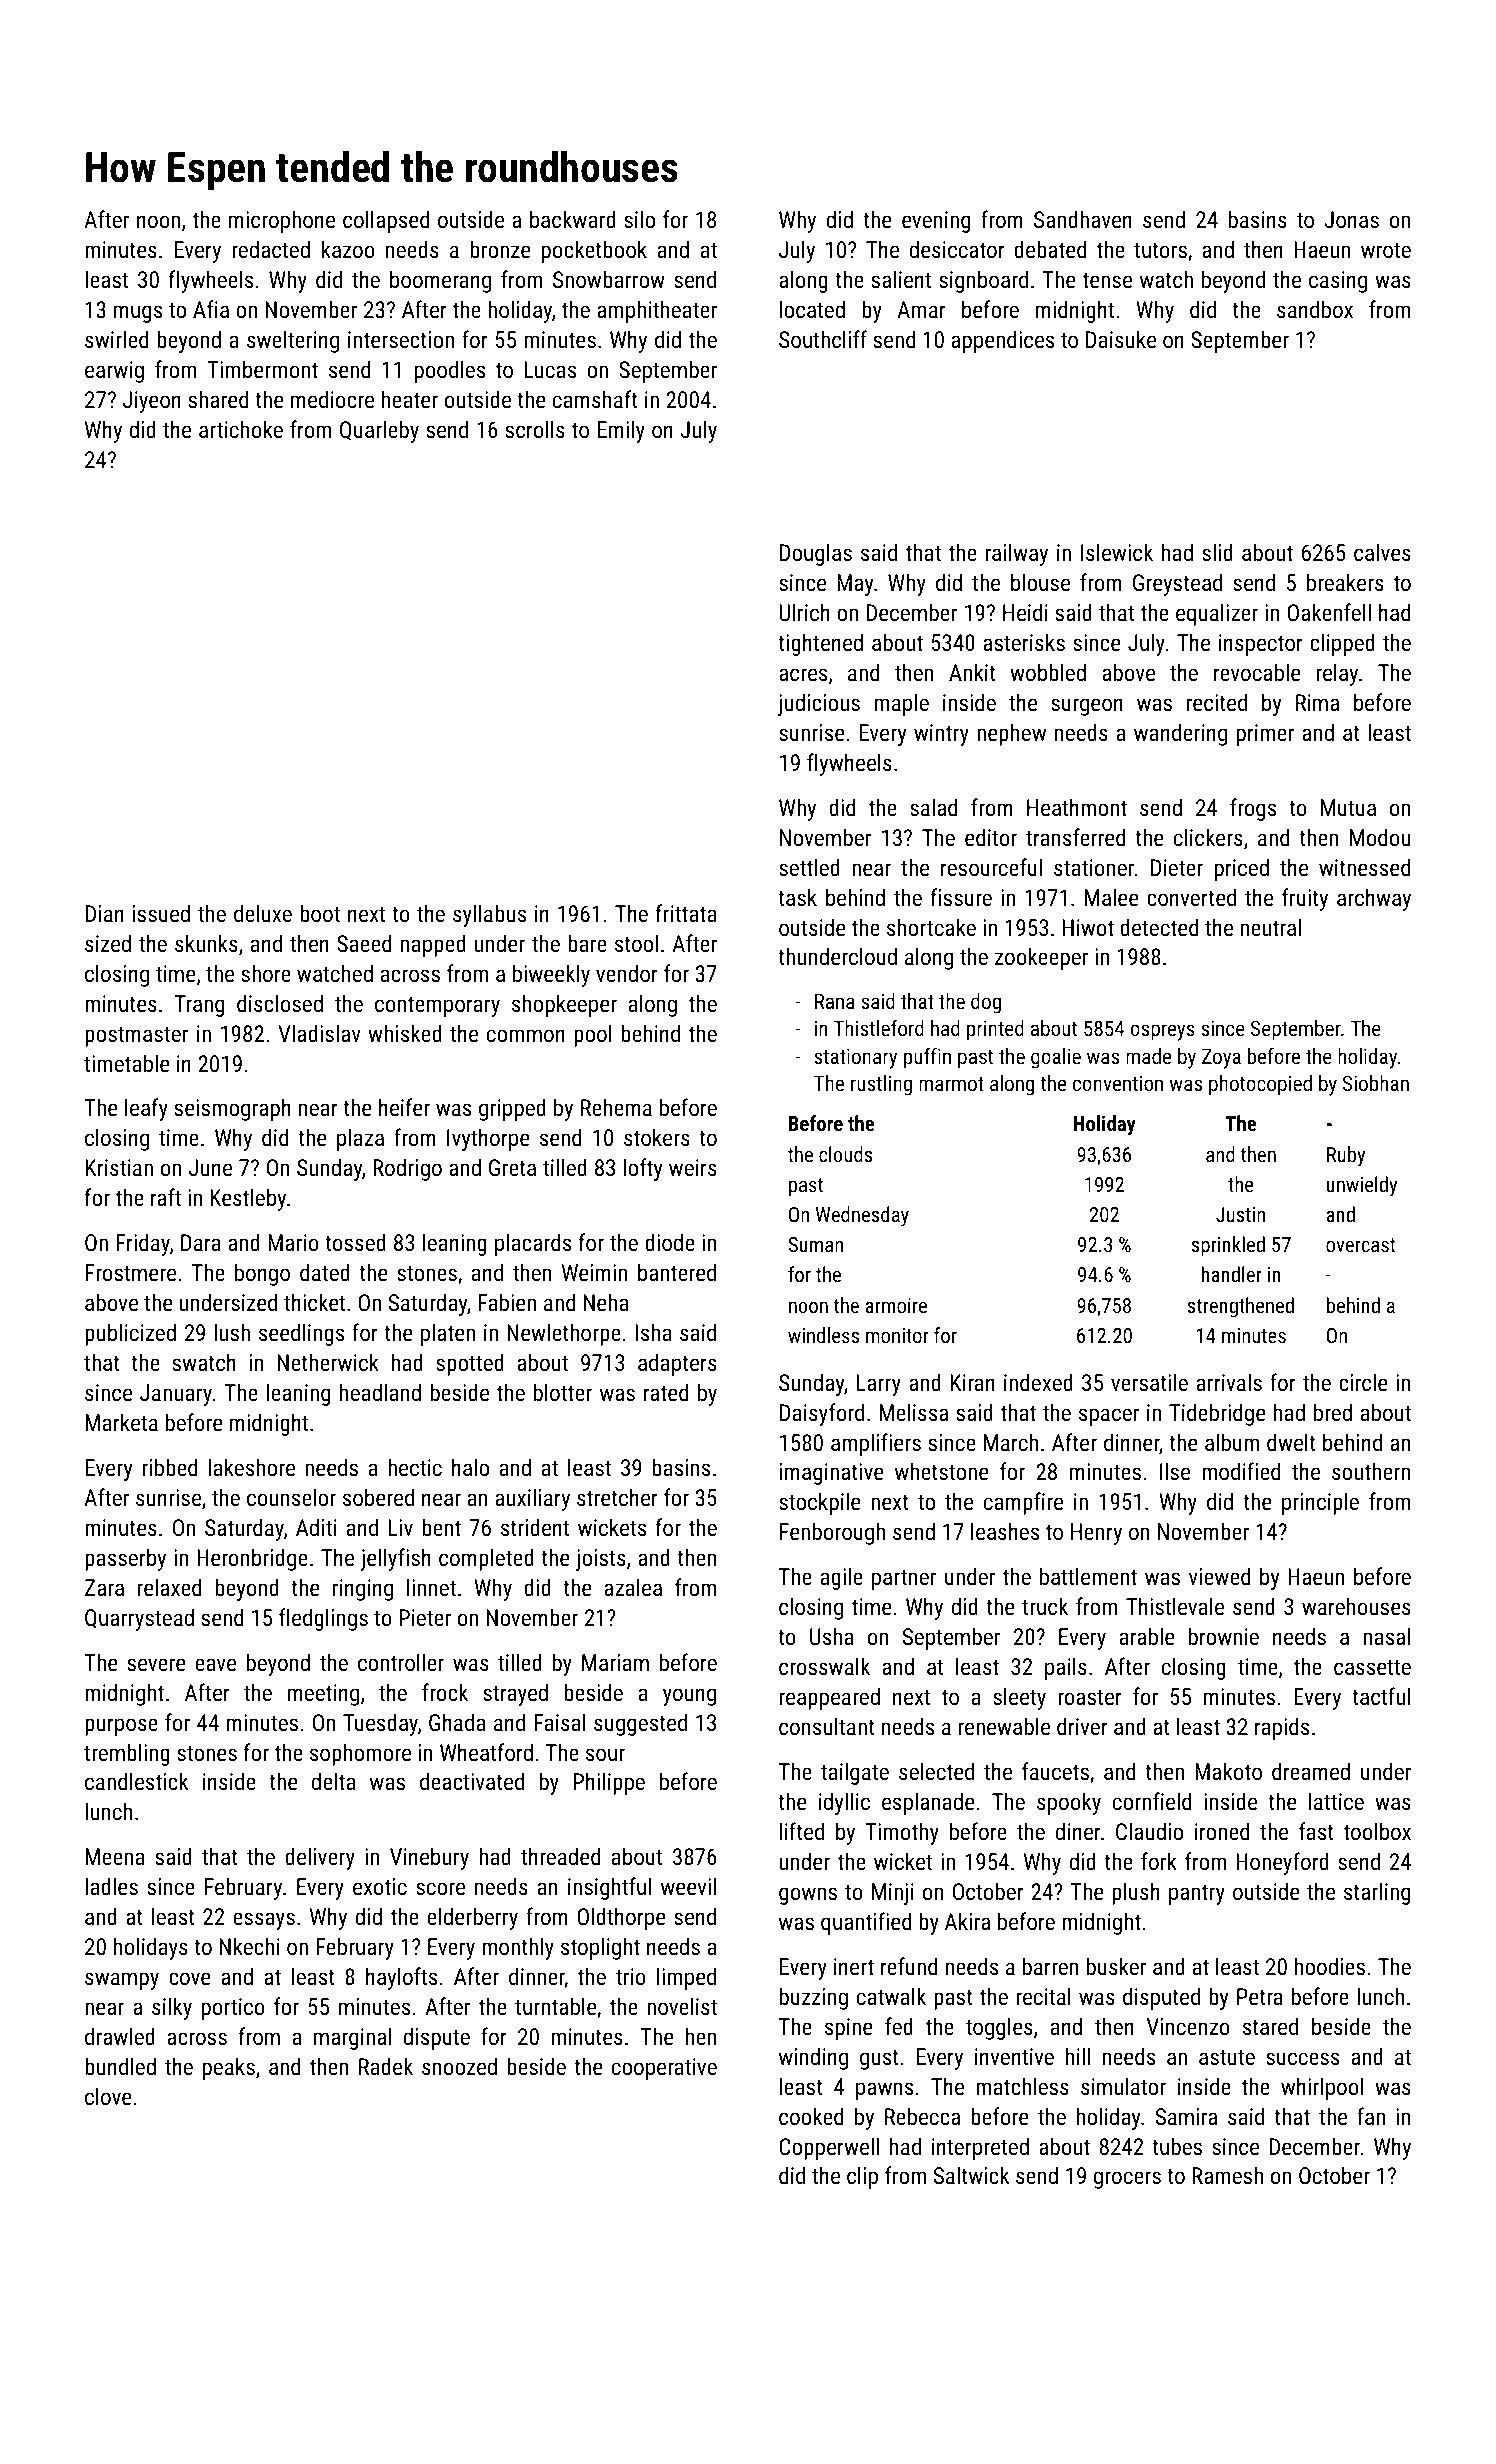 This screenshot has width=1496, height=2464. Describe the element at coordinates (879, 1028) in the screenshot. I see `Thistleford` at that location.
